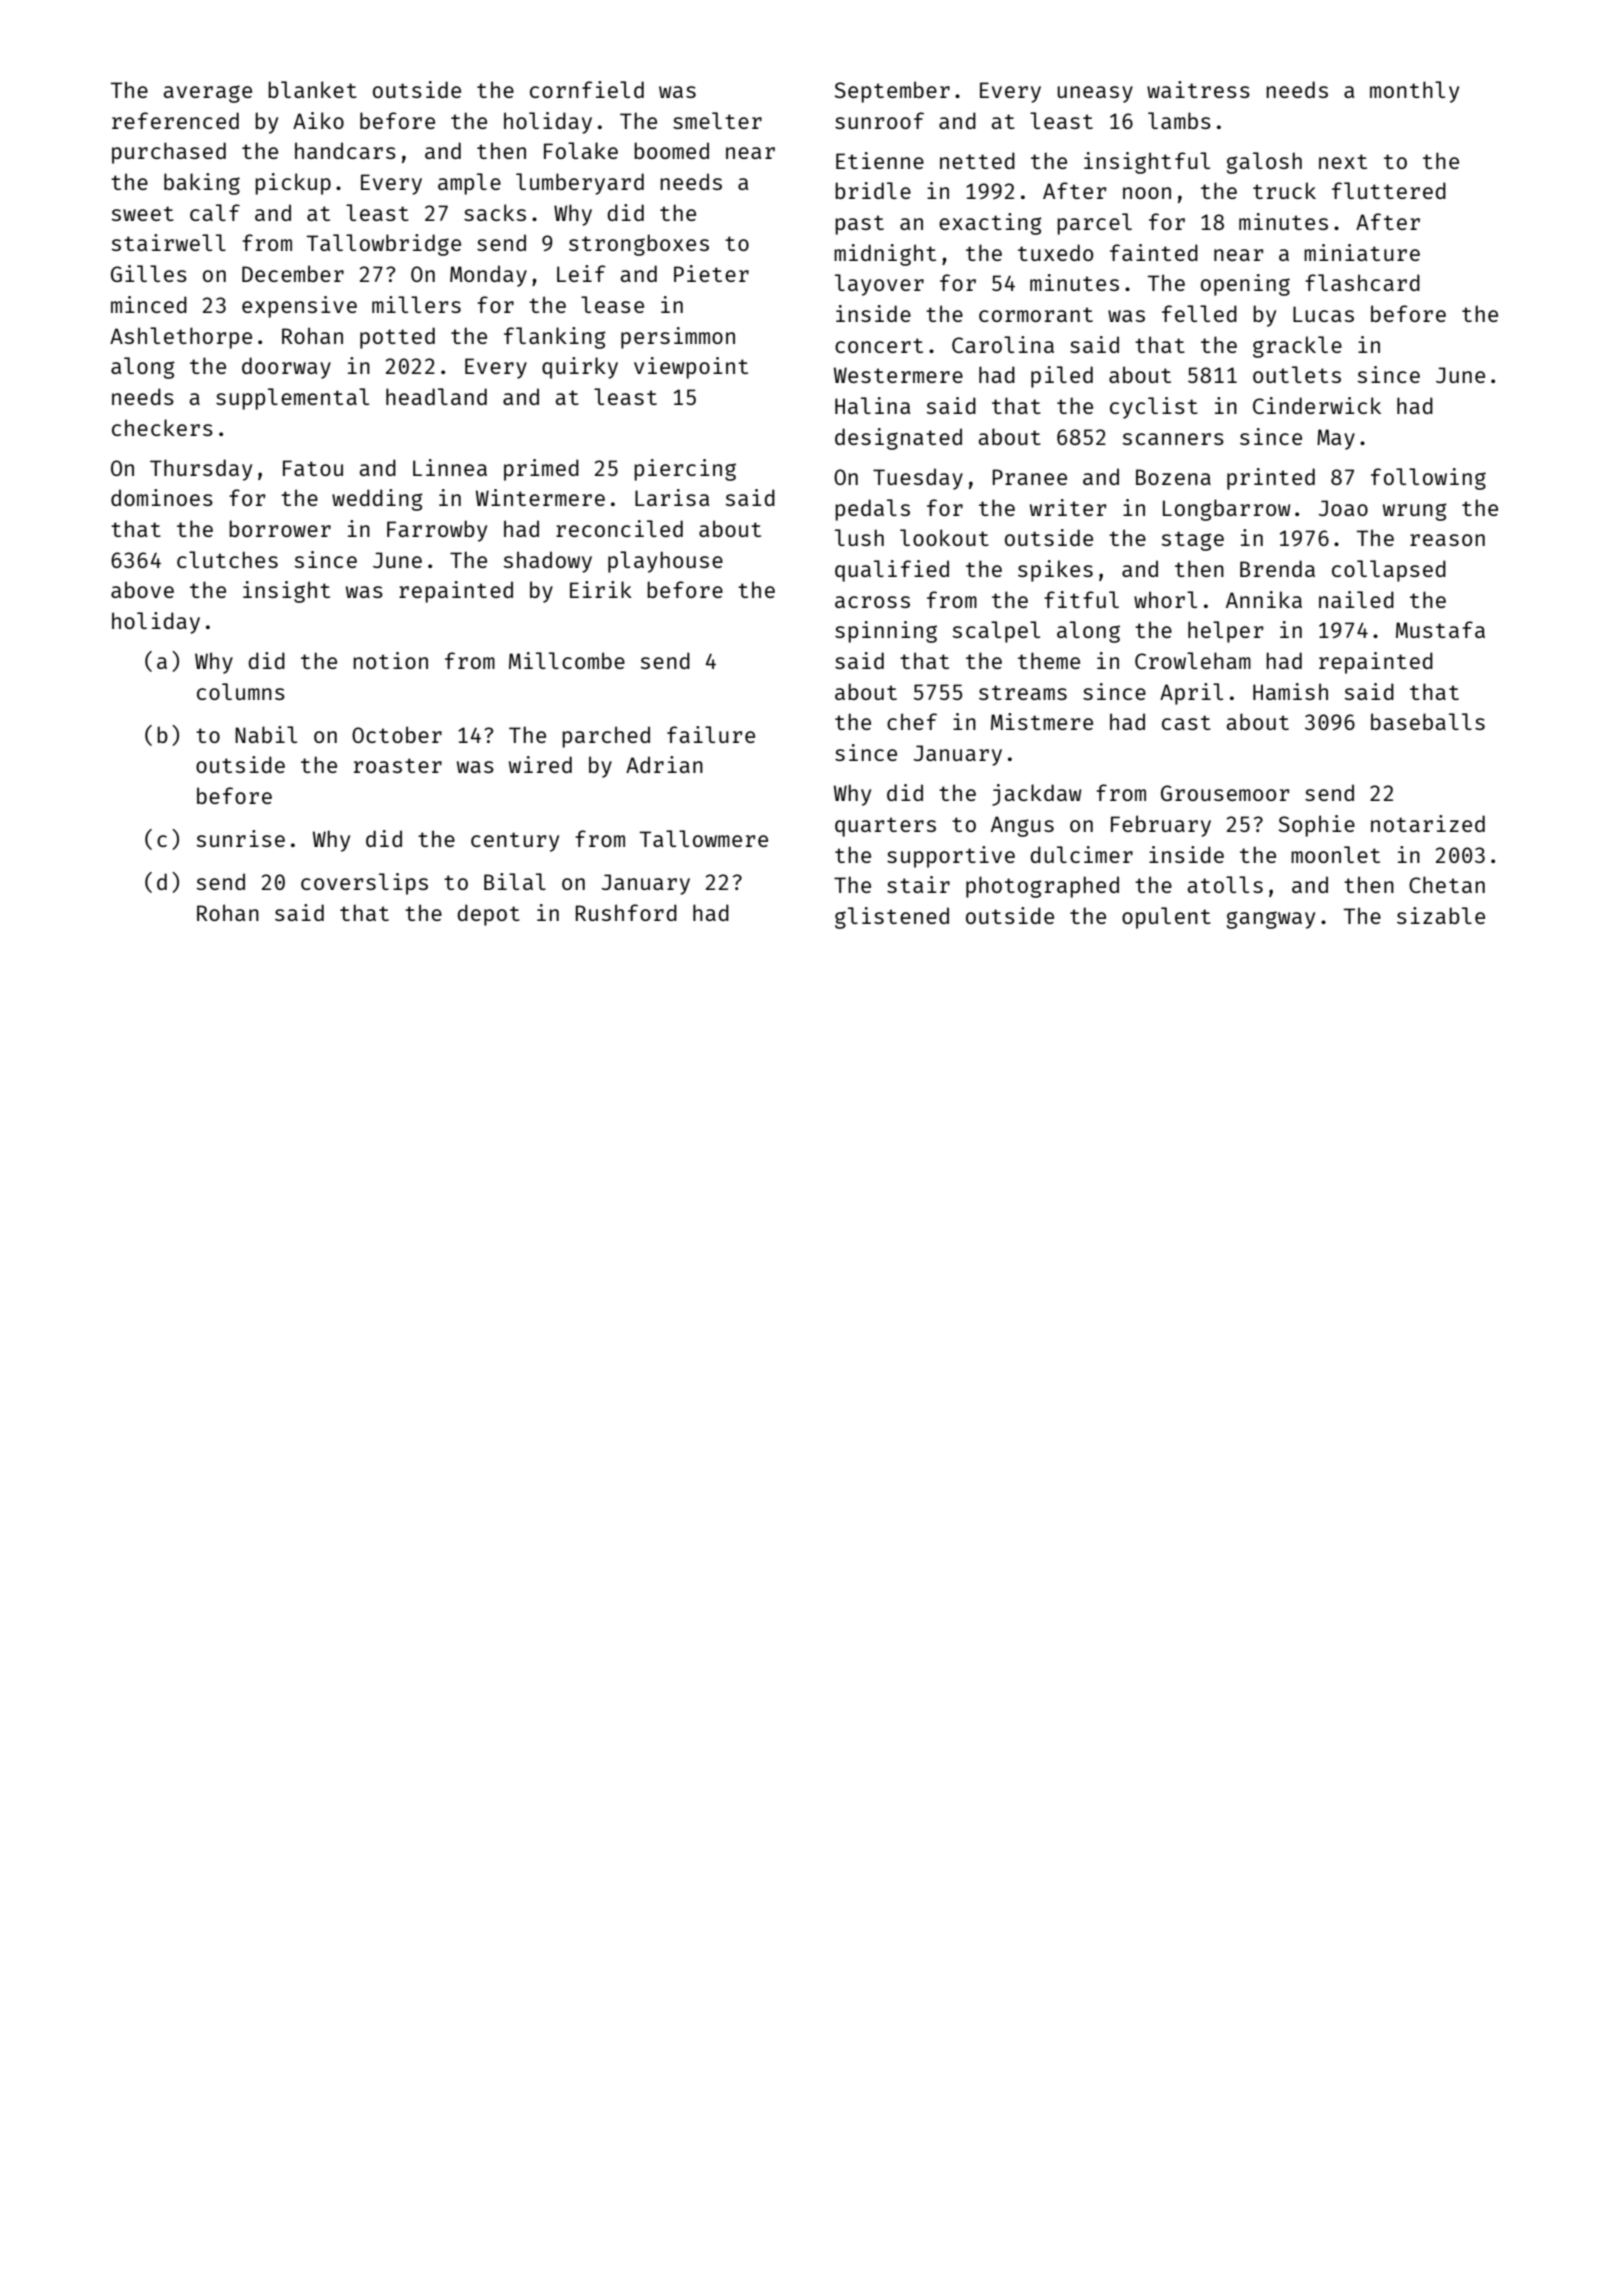 The width and height of the screenshot is (1620, 2292). Describe the element at coordinates (587, 89) in the screenshot. I see `cornfield` at that location.
